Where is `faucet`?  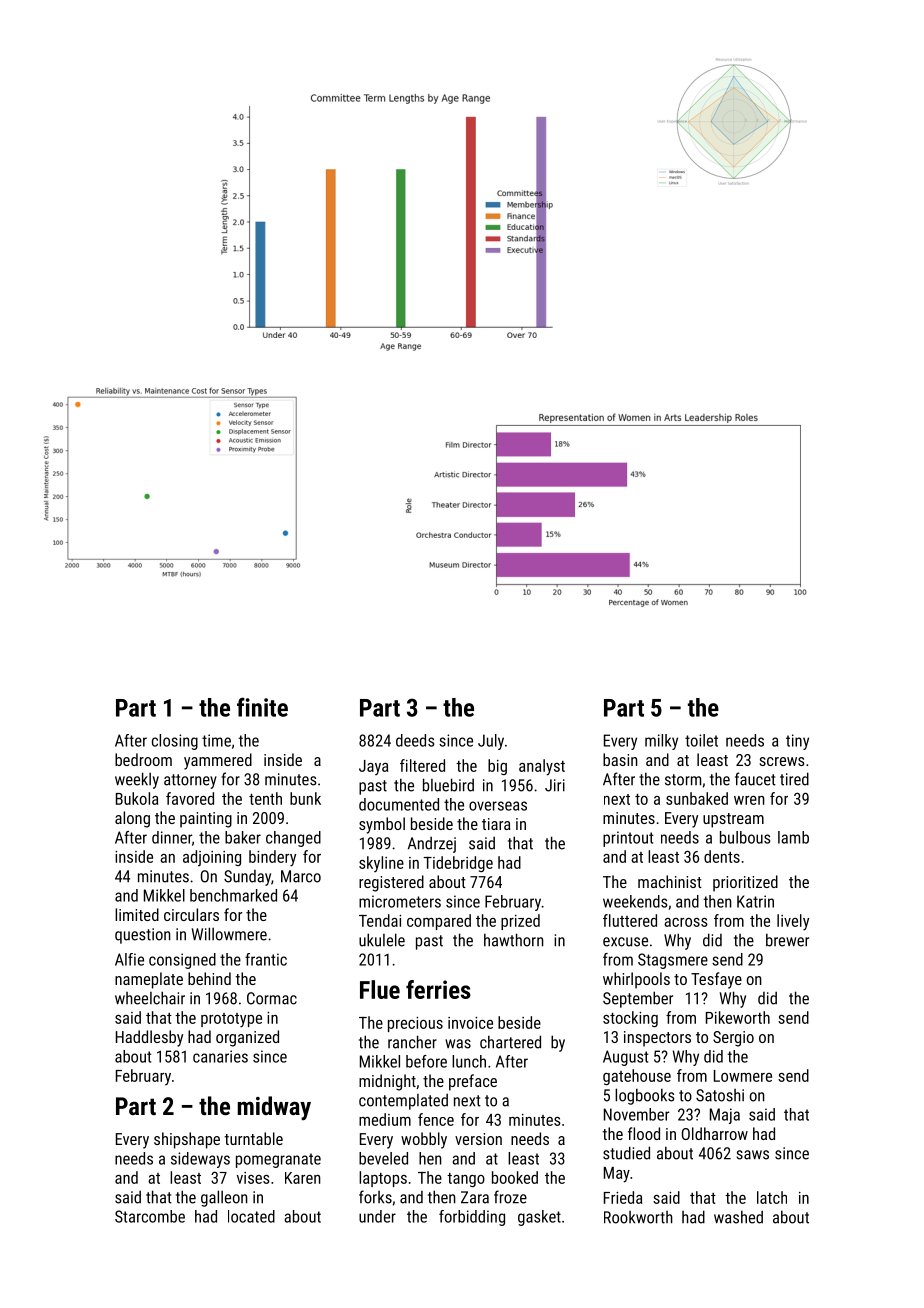 faucet is located at coordinates (755, 779).
